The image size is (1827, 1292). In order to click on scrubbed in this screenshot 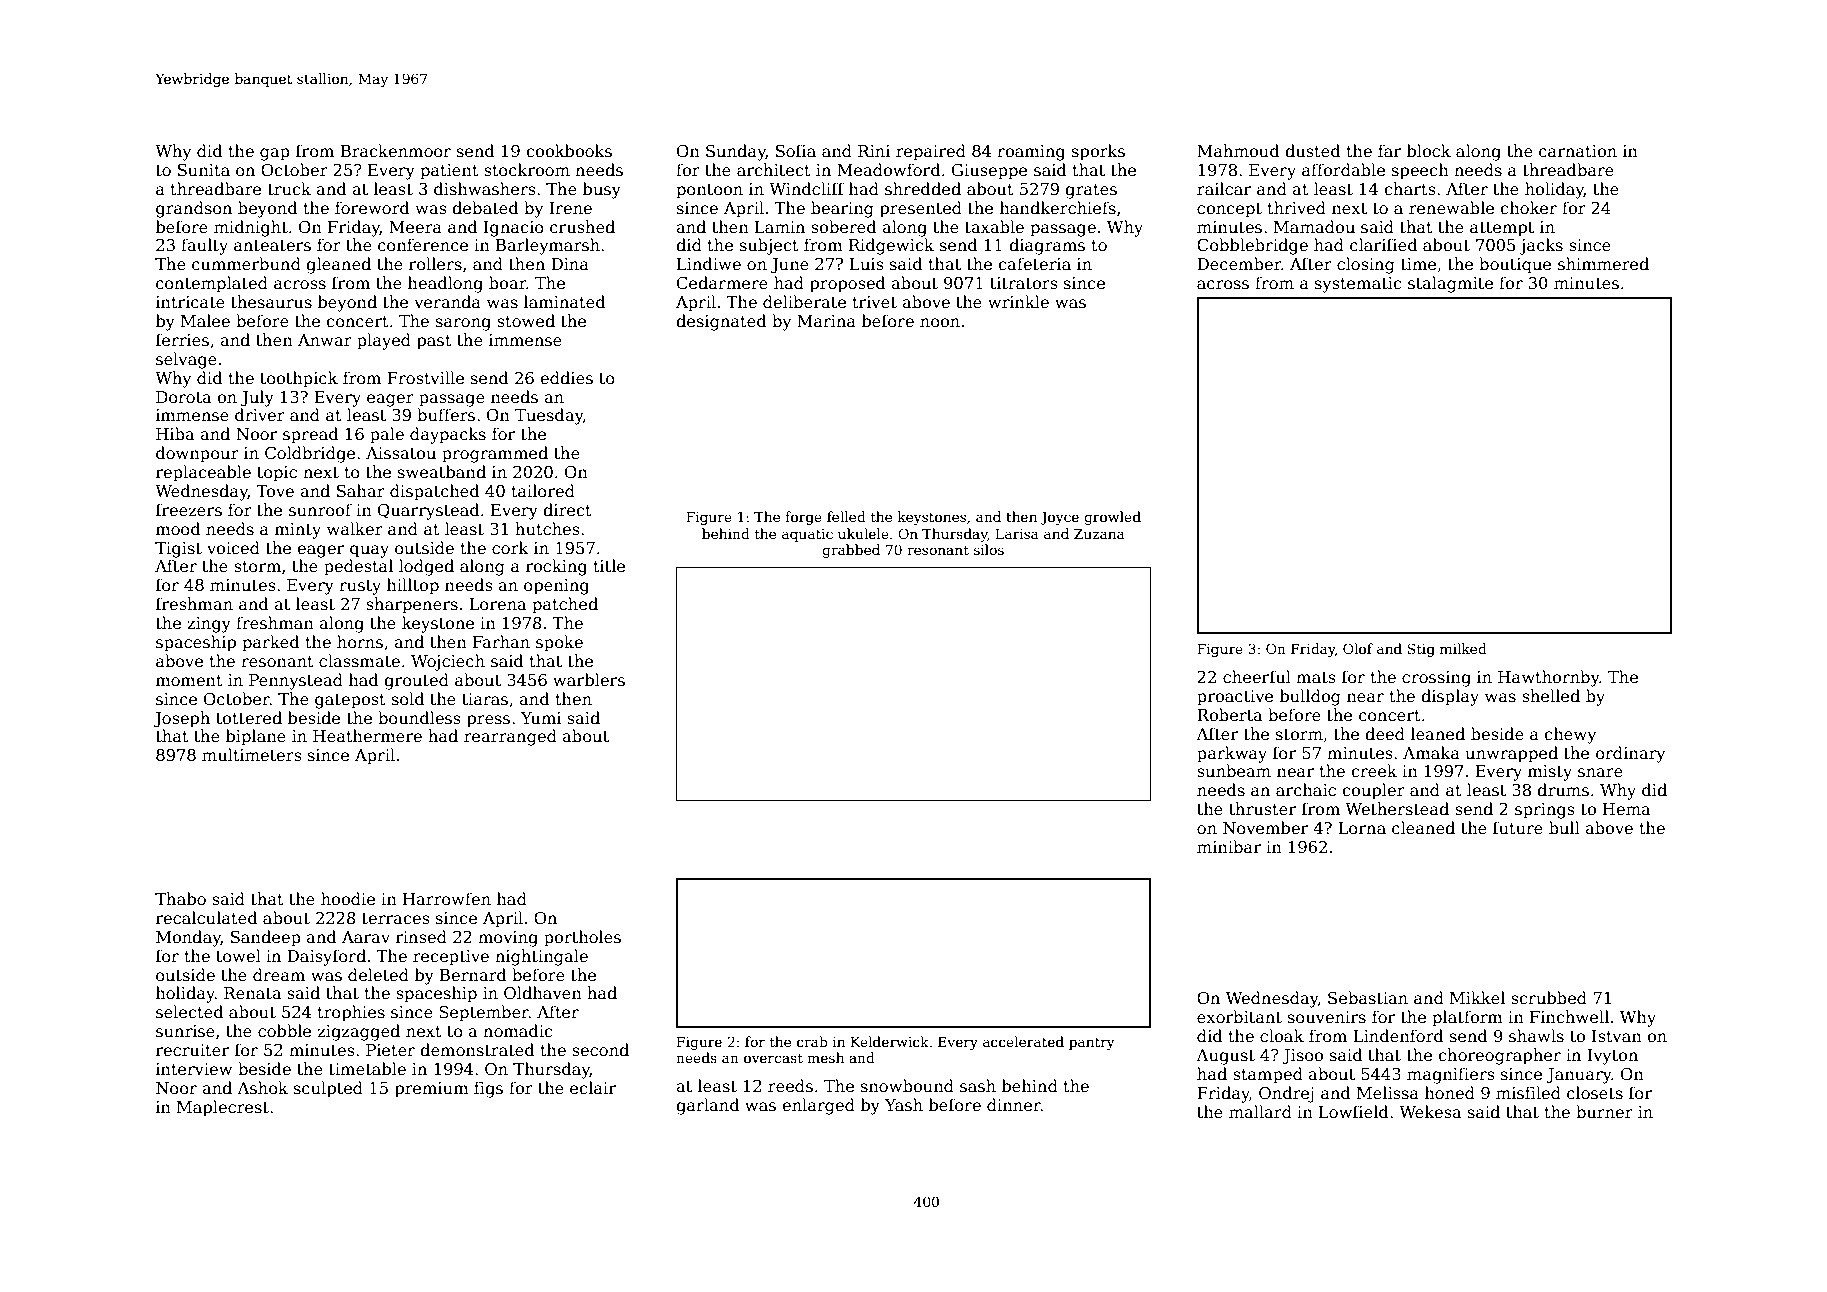, I will do `click(1549, 998)`.
